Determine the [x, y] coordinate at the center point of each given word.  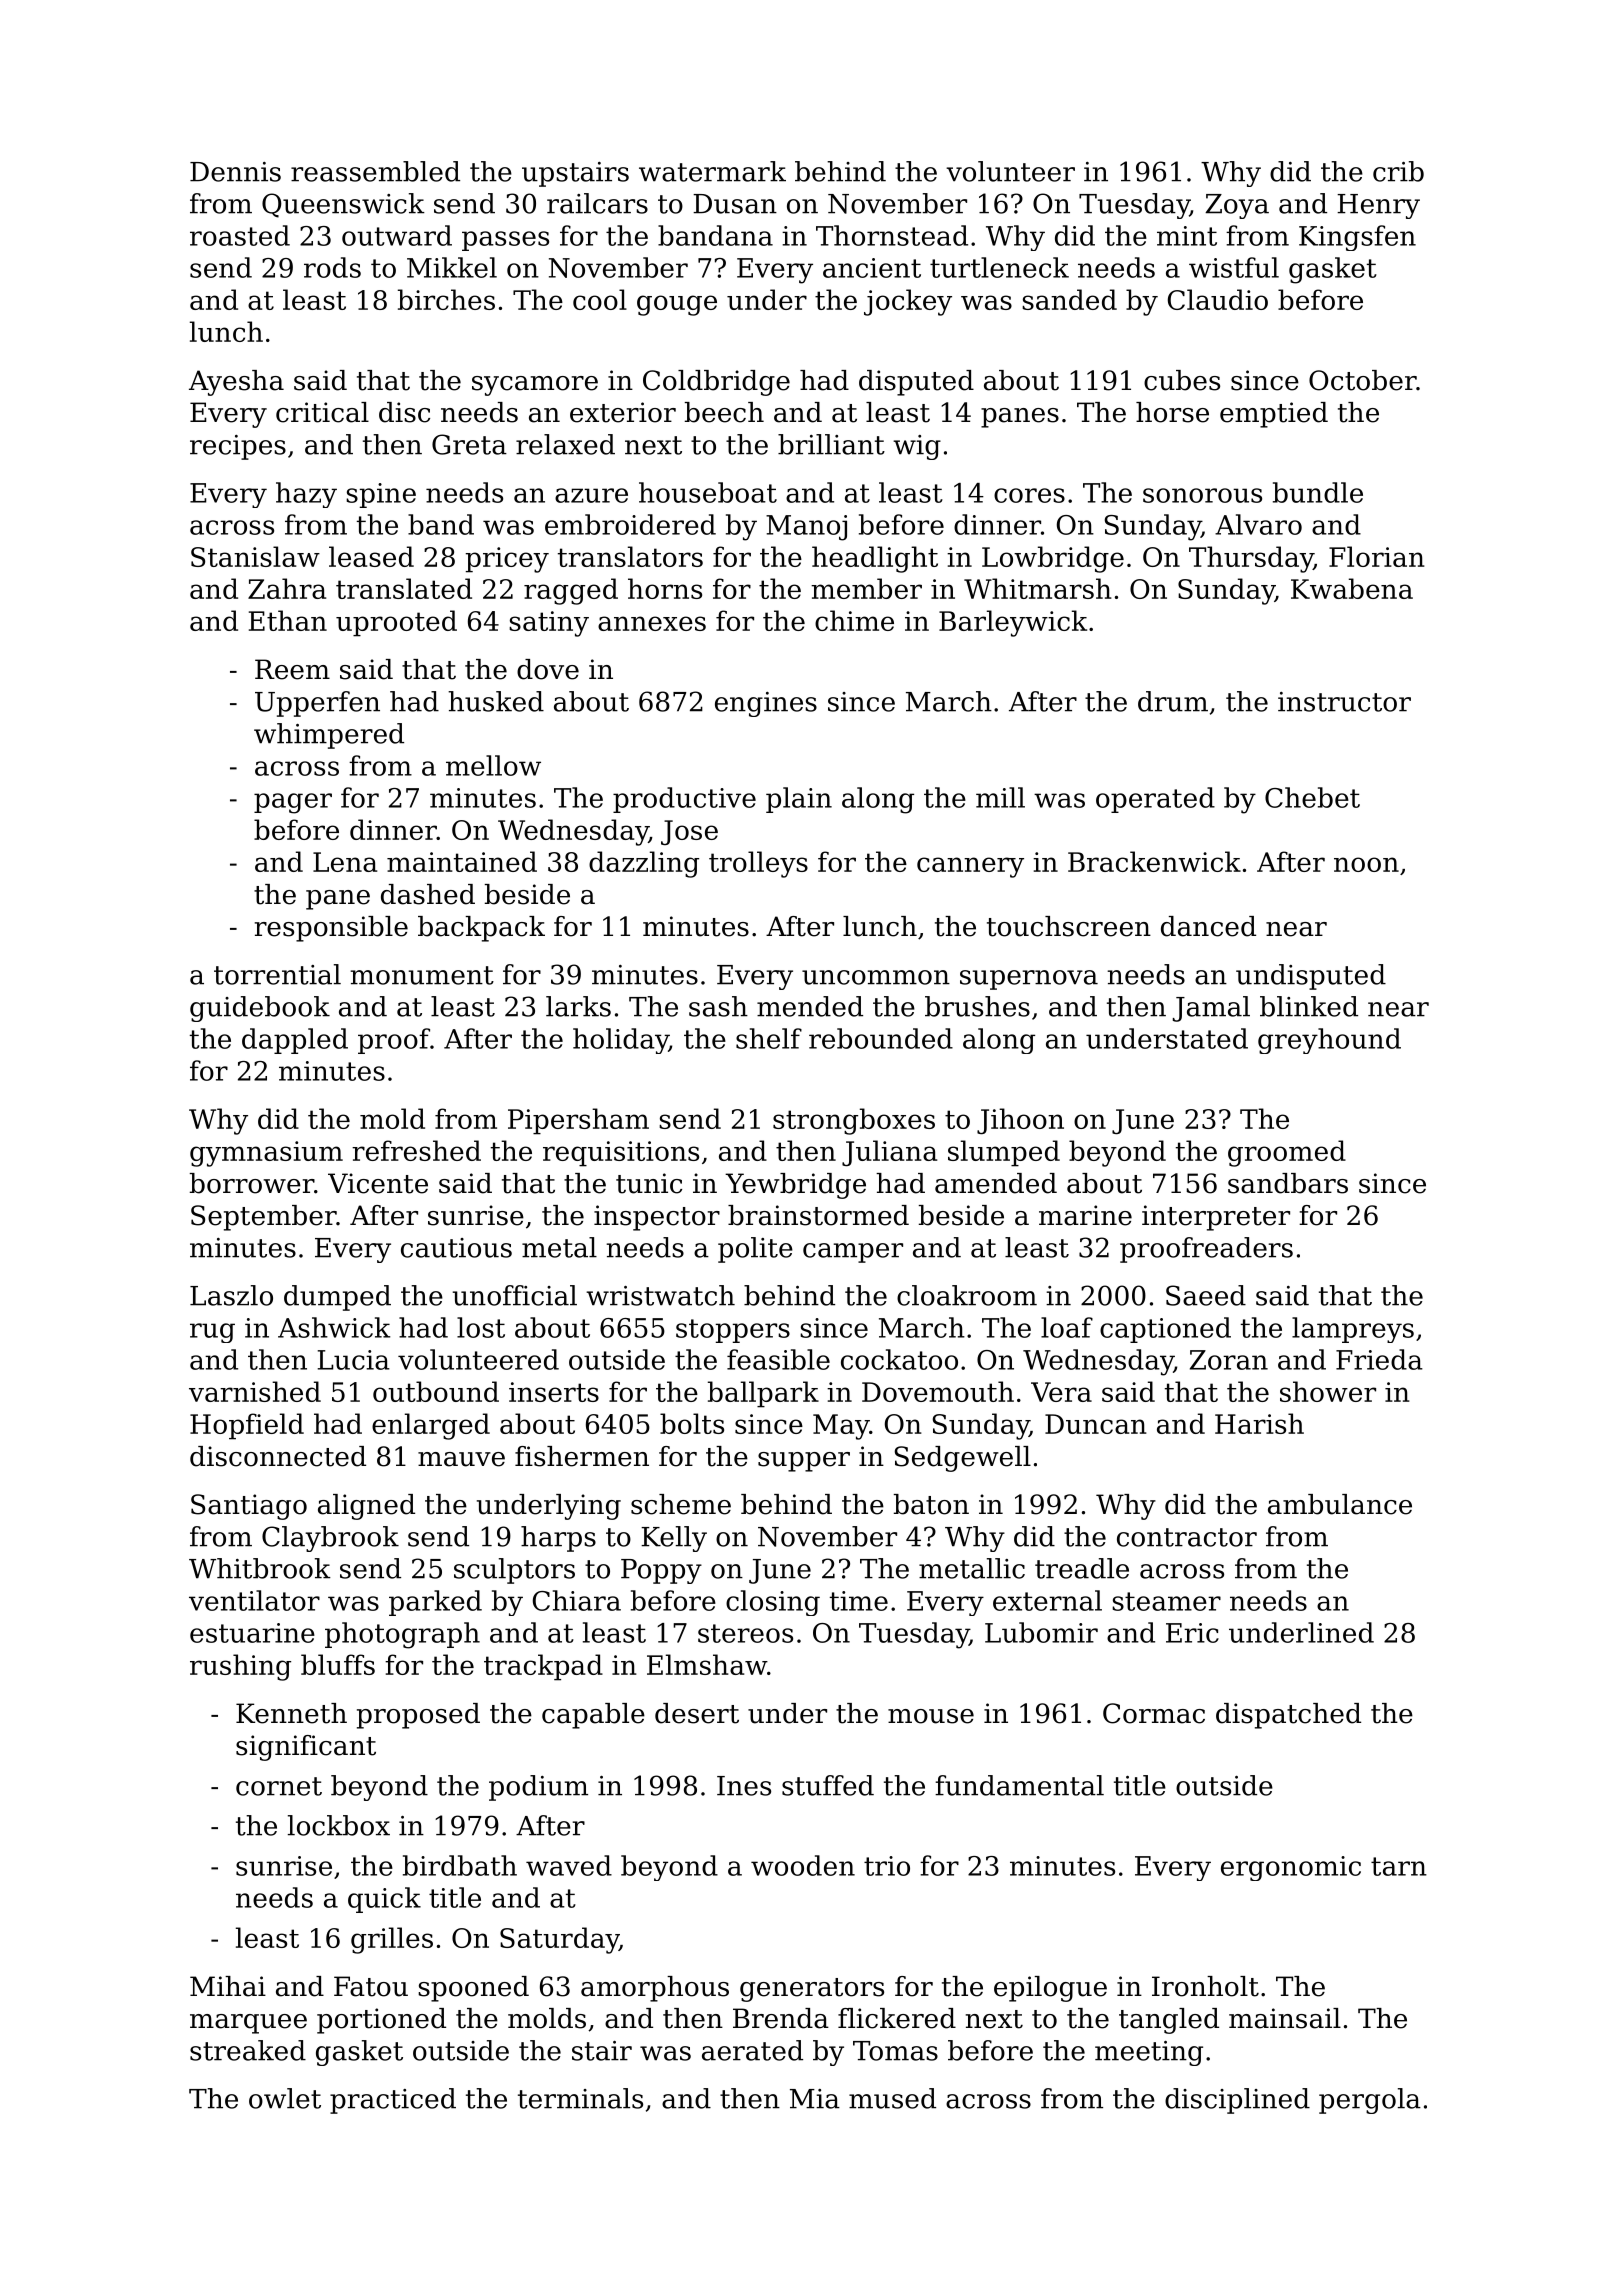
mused [892, 2098]
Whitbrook [260, 1568]
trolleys [758, 864]
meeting [1149, 2053]
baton [931, 1504]
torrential [277, 974]
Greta [469, 444]
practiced [393, 2101]
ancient [872, 268]
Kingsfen [1357, 238]
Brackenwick [1154, 861]
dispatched [1288, 1716]
